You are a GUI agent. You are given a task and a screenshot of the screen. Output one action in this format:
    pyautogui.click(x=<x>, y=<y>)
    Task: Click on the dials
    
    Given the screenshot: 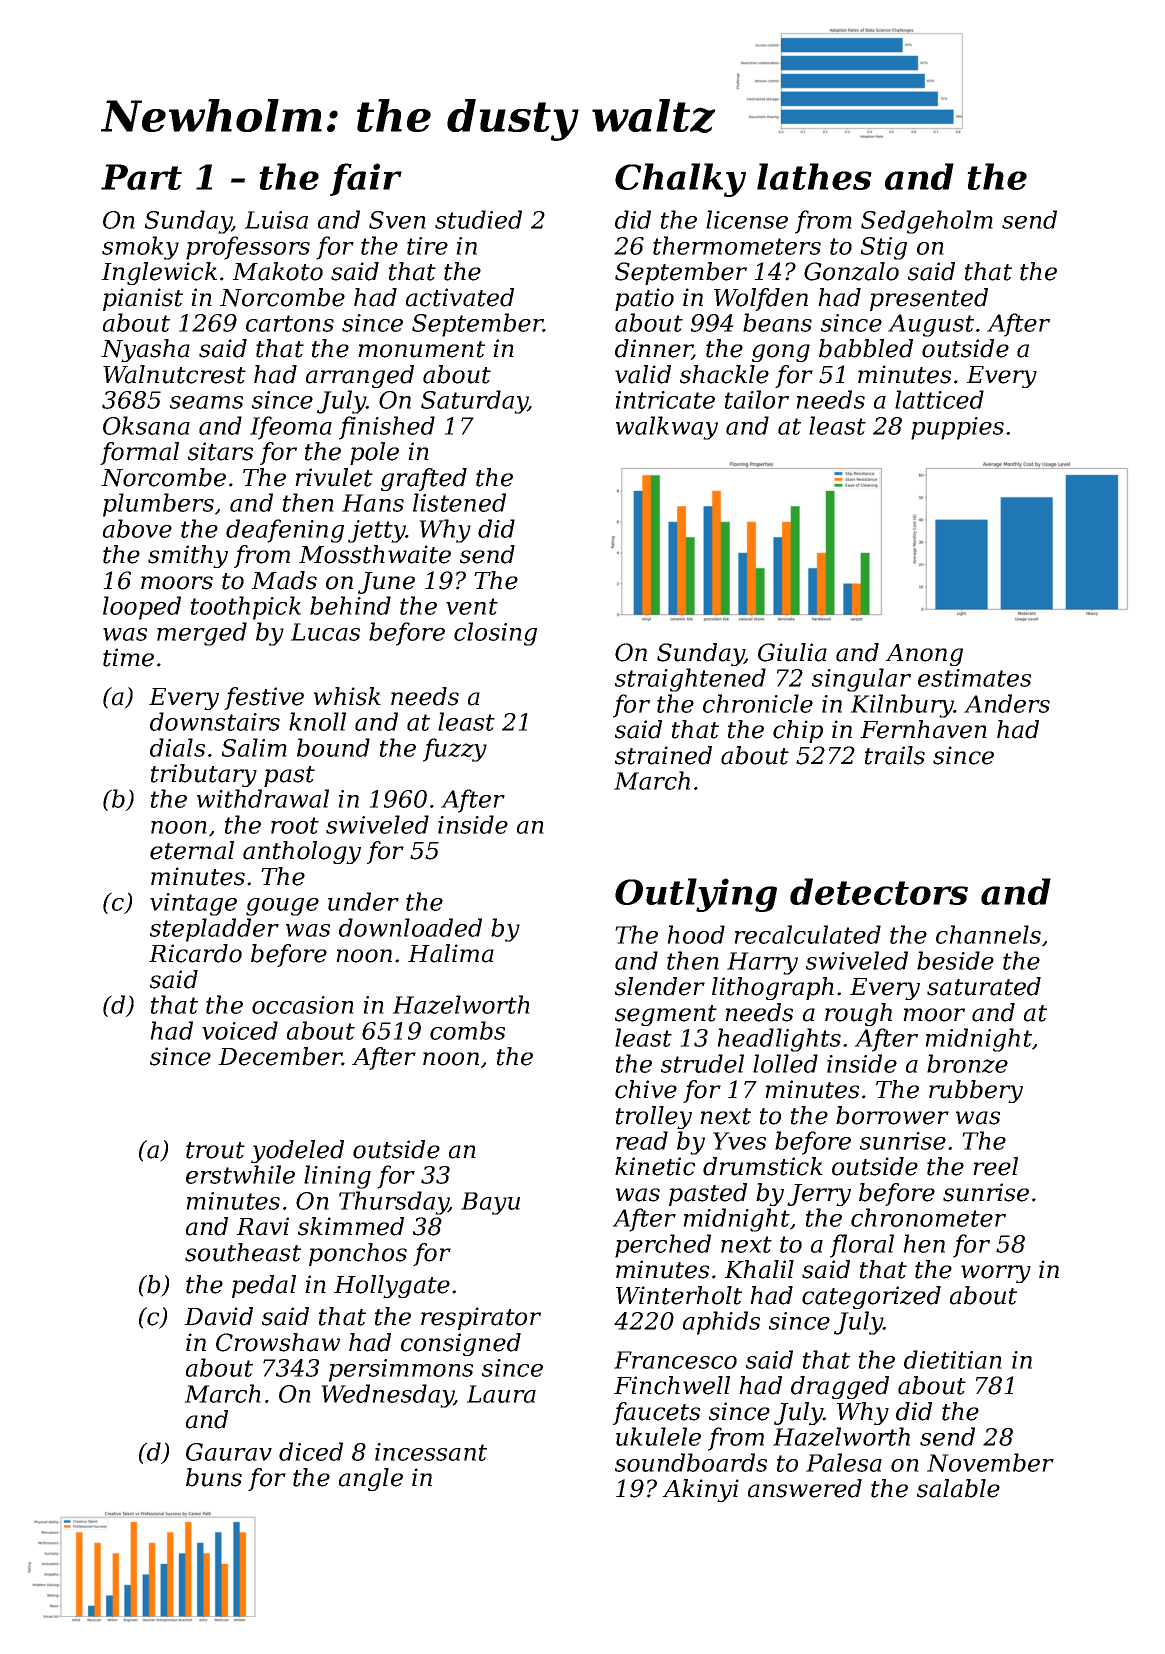 What is the action you would take?
    pyautogui.click(x=177, y=747)
